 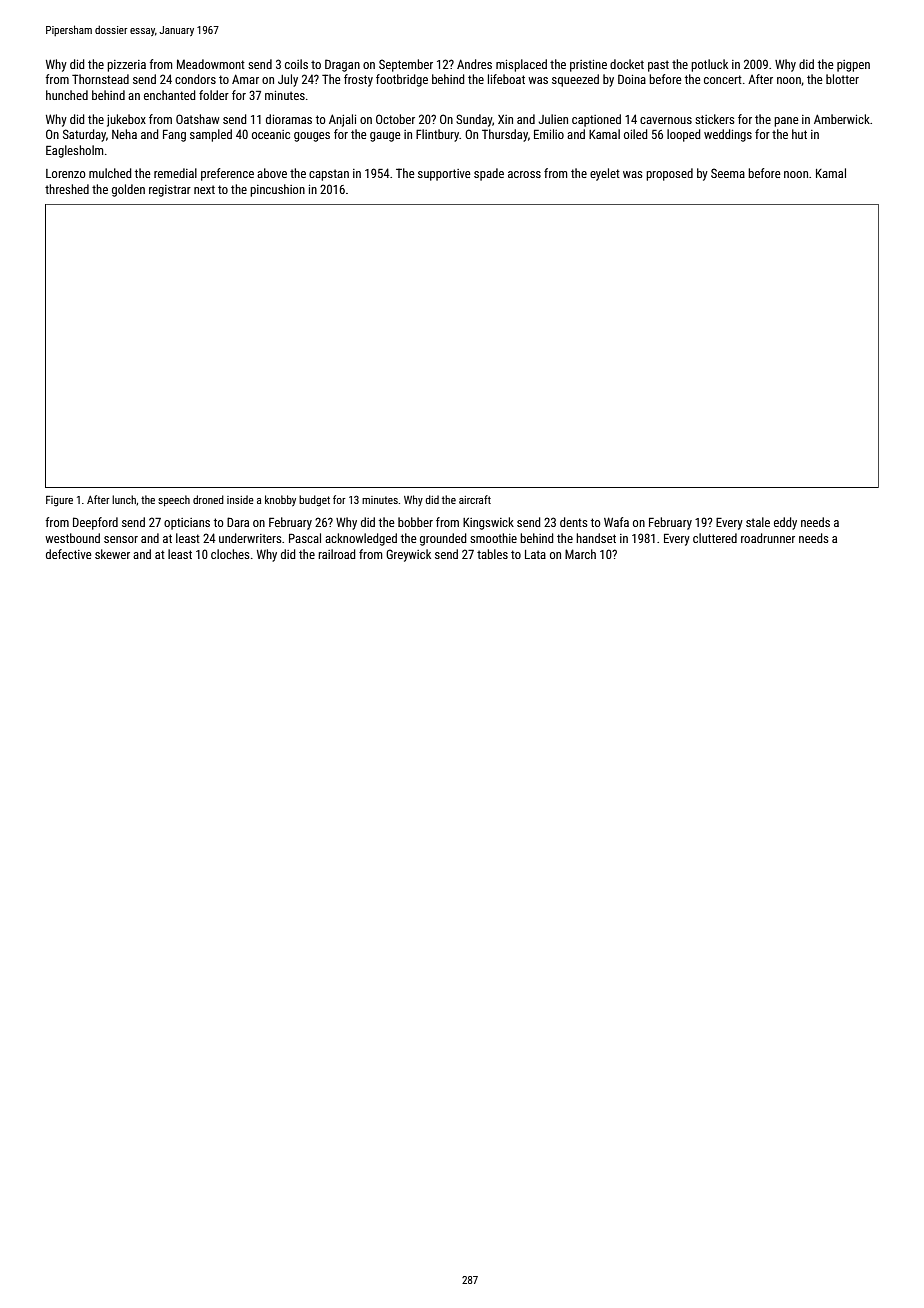 What do you see at coordinates (126, 120) in the screenshot?
I see `jukebox` at bounding box center [126, 120].
